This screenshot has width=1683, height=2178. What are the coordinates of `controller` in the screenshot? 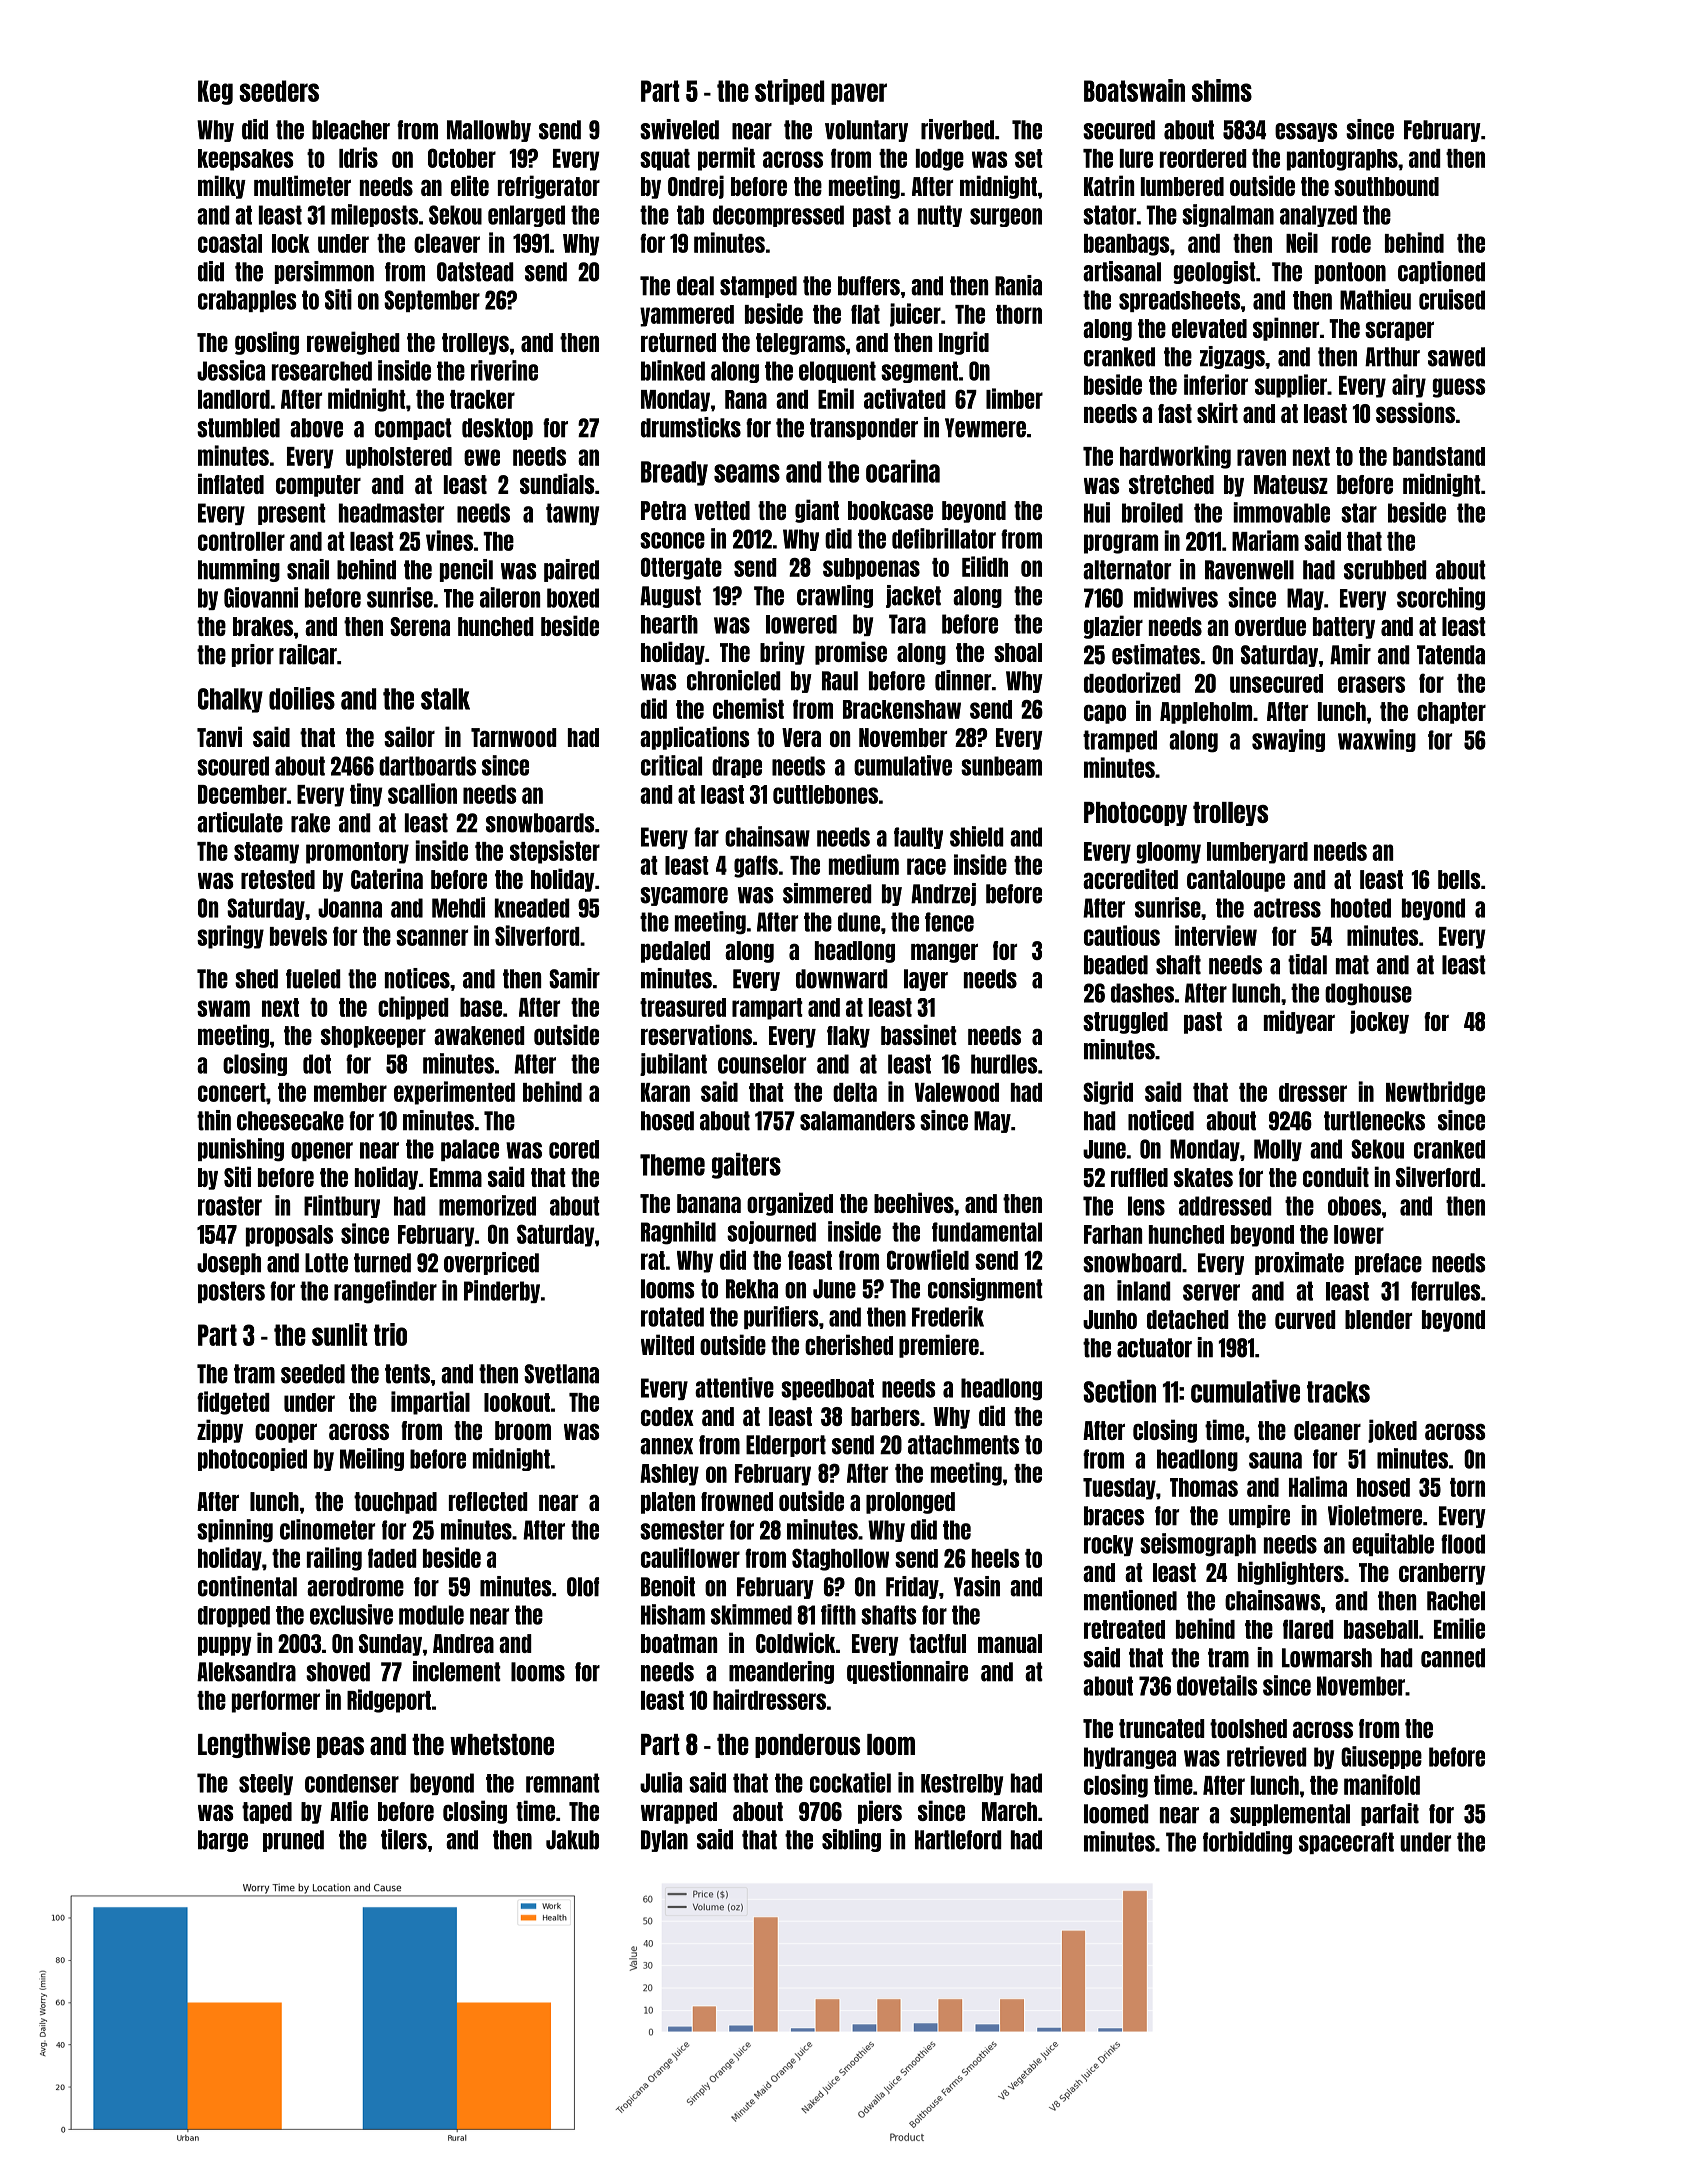 It's located at (241, 541).
